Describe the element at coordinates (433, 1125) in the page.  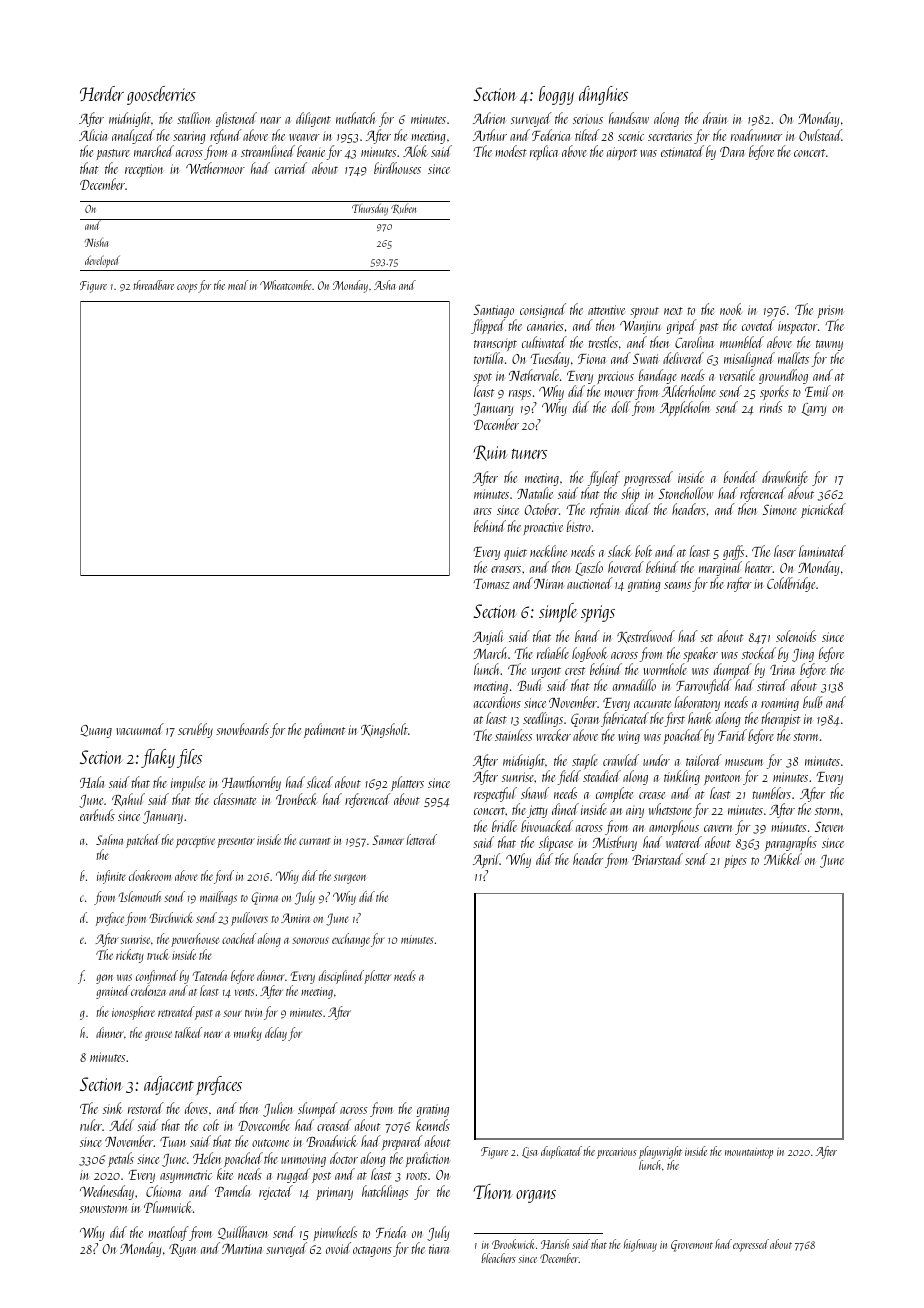
I see `kennels` at that location.
